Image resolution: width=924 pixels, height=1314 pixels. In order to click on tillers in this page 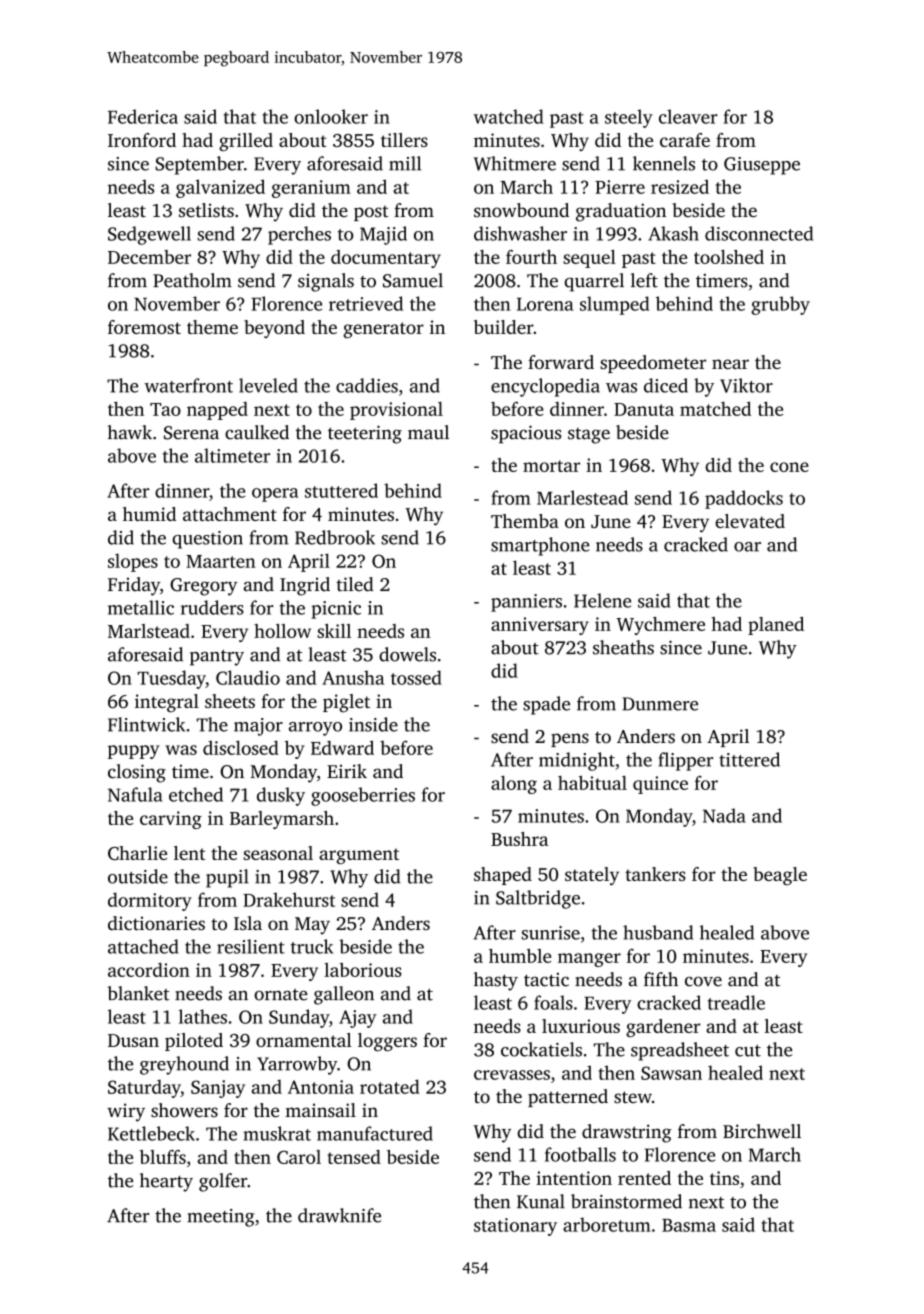, I will do `click(404, 140)`.
